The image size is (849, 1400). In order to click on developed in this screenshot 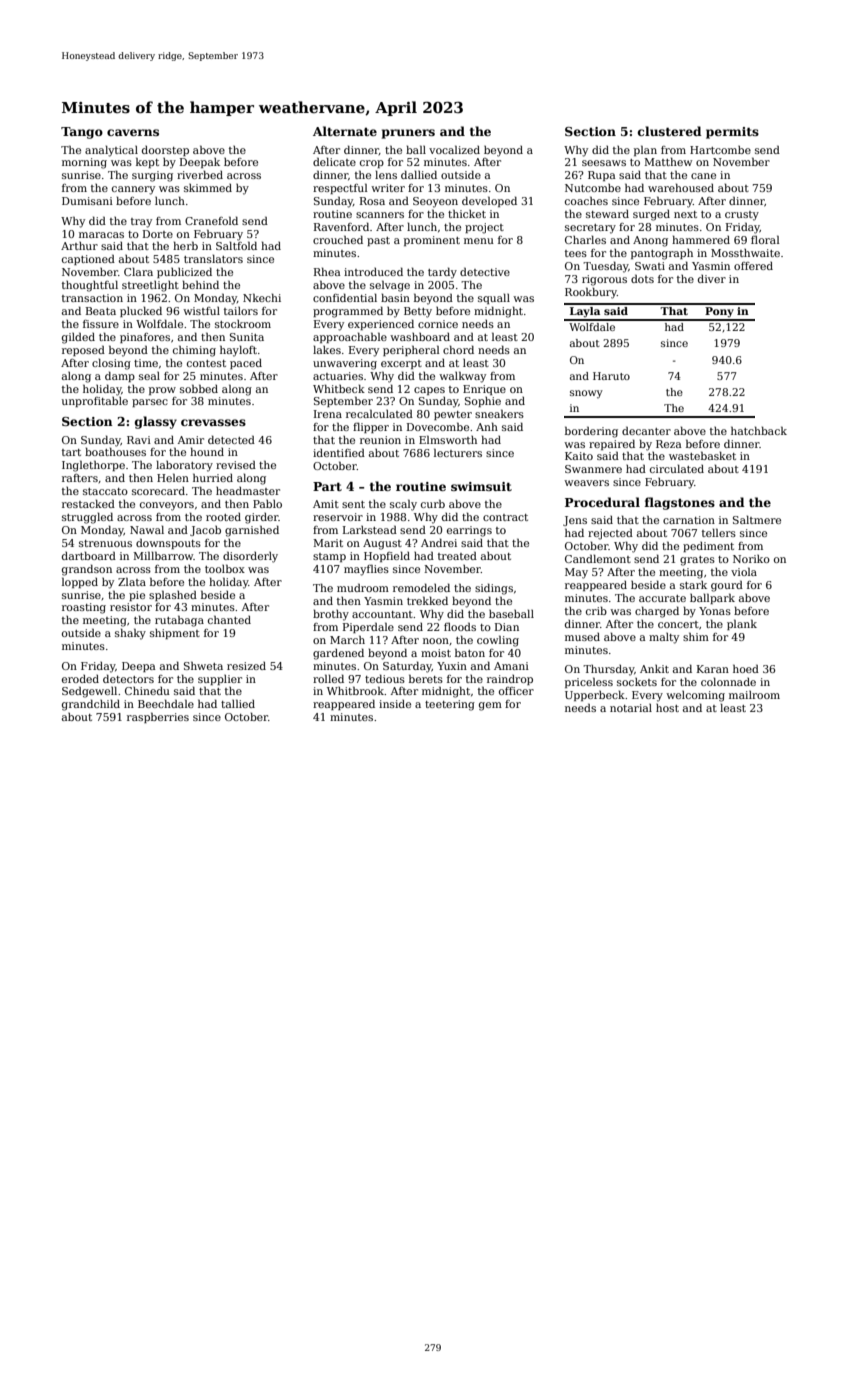, I will do `click(489, 201)`.
